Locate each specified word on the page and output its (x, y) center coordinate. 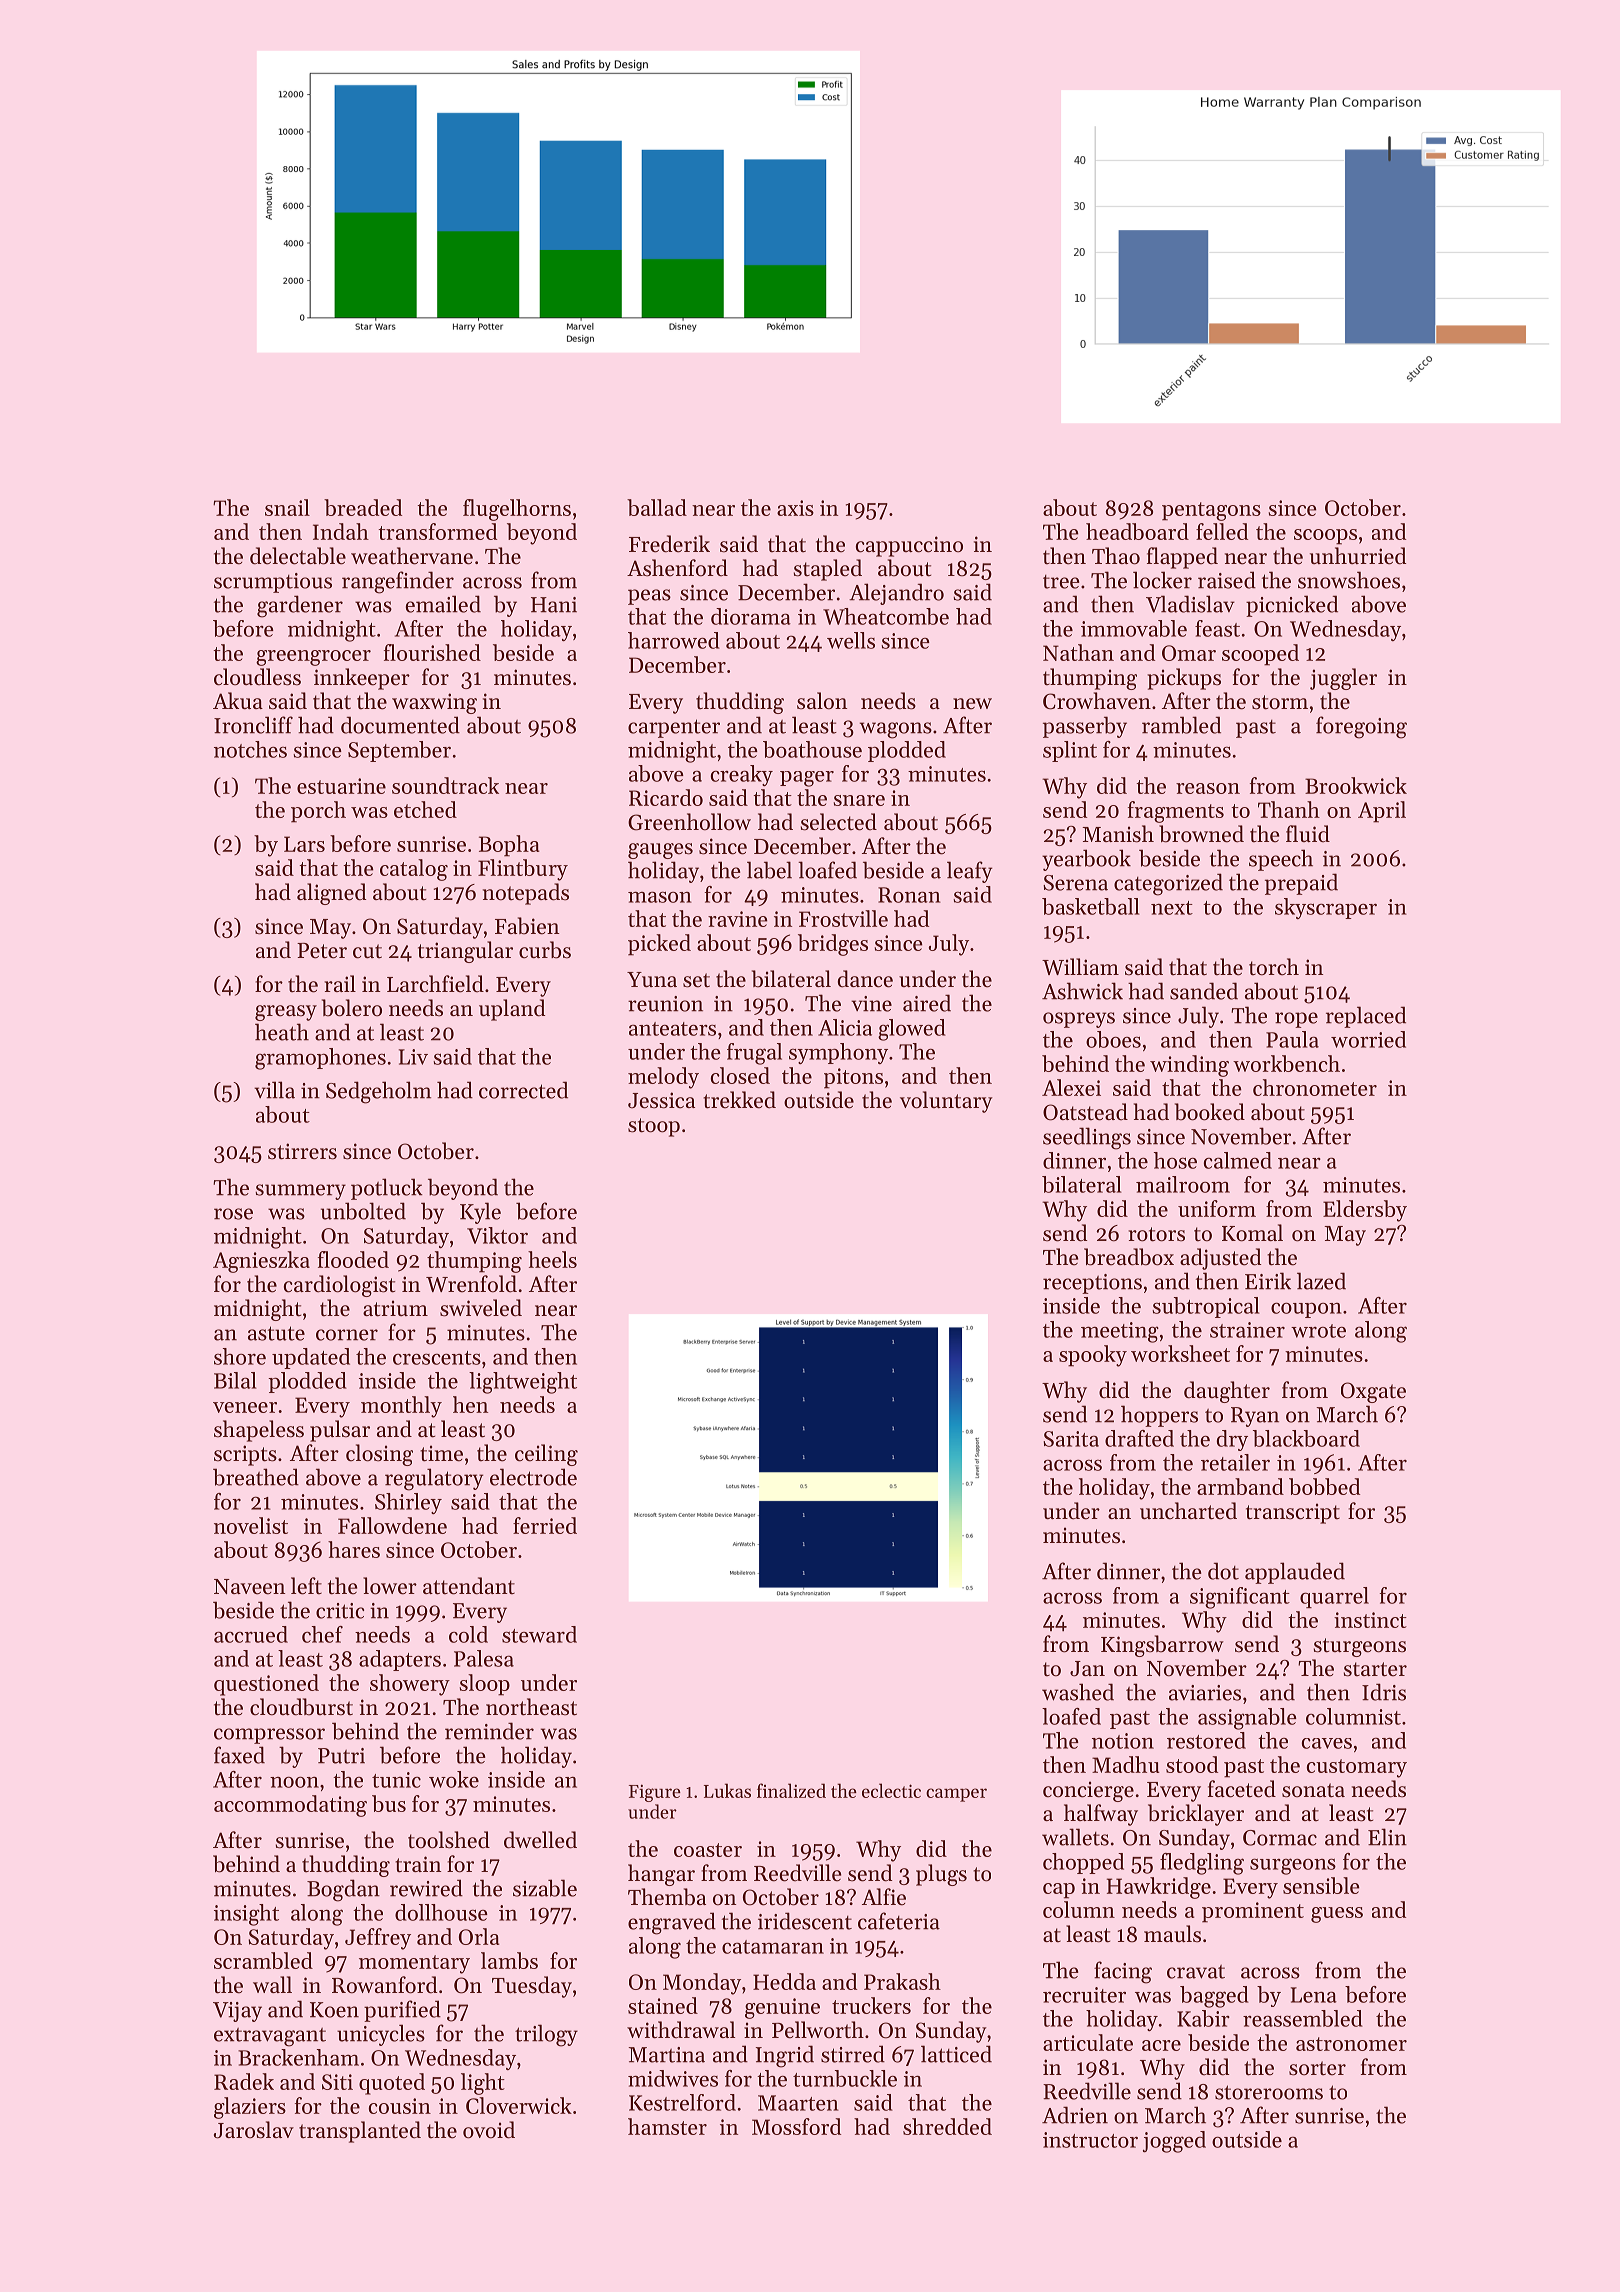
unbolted (363, 1211)
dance (865, 979)
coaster (708, 1850)
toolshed (449, 1840)
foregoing (1361, 727)
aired (927, 1003)
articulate (1088, 2042)
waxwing (434, 703)
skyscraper (1326, 908)
